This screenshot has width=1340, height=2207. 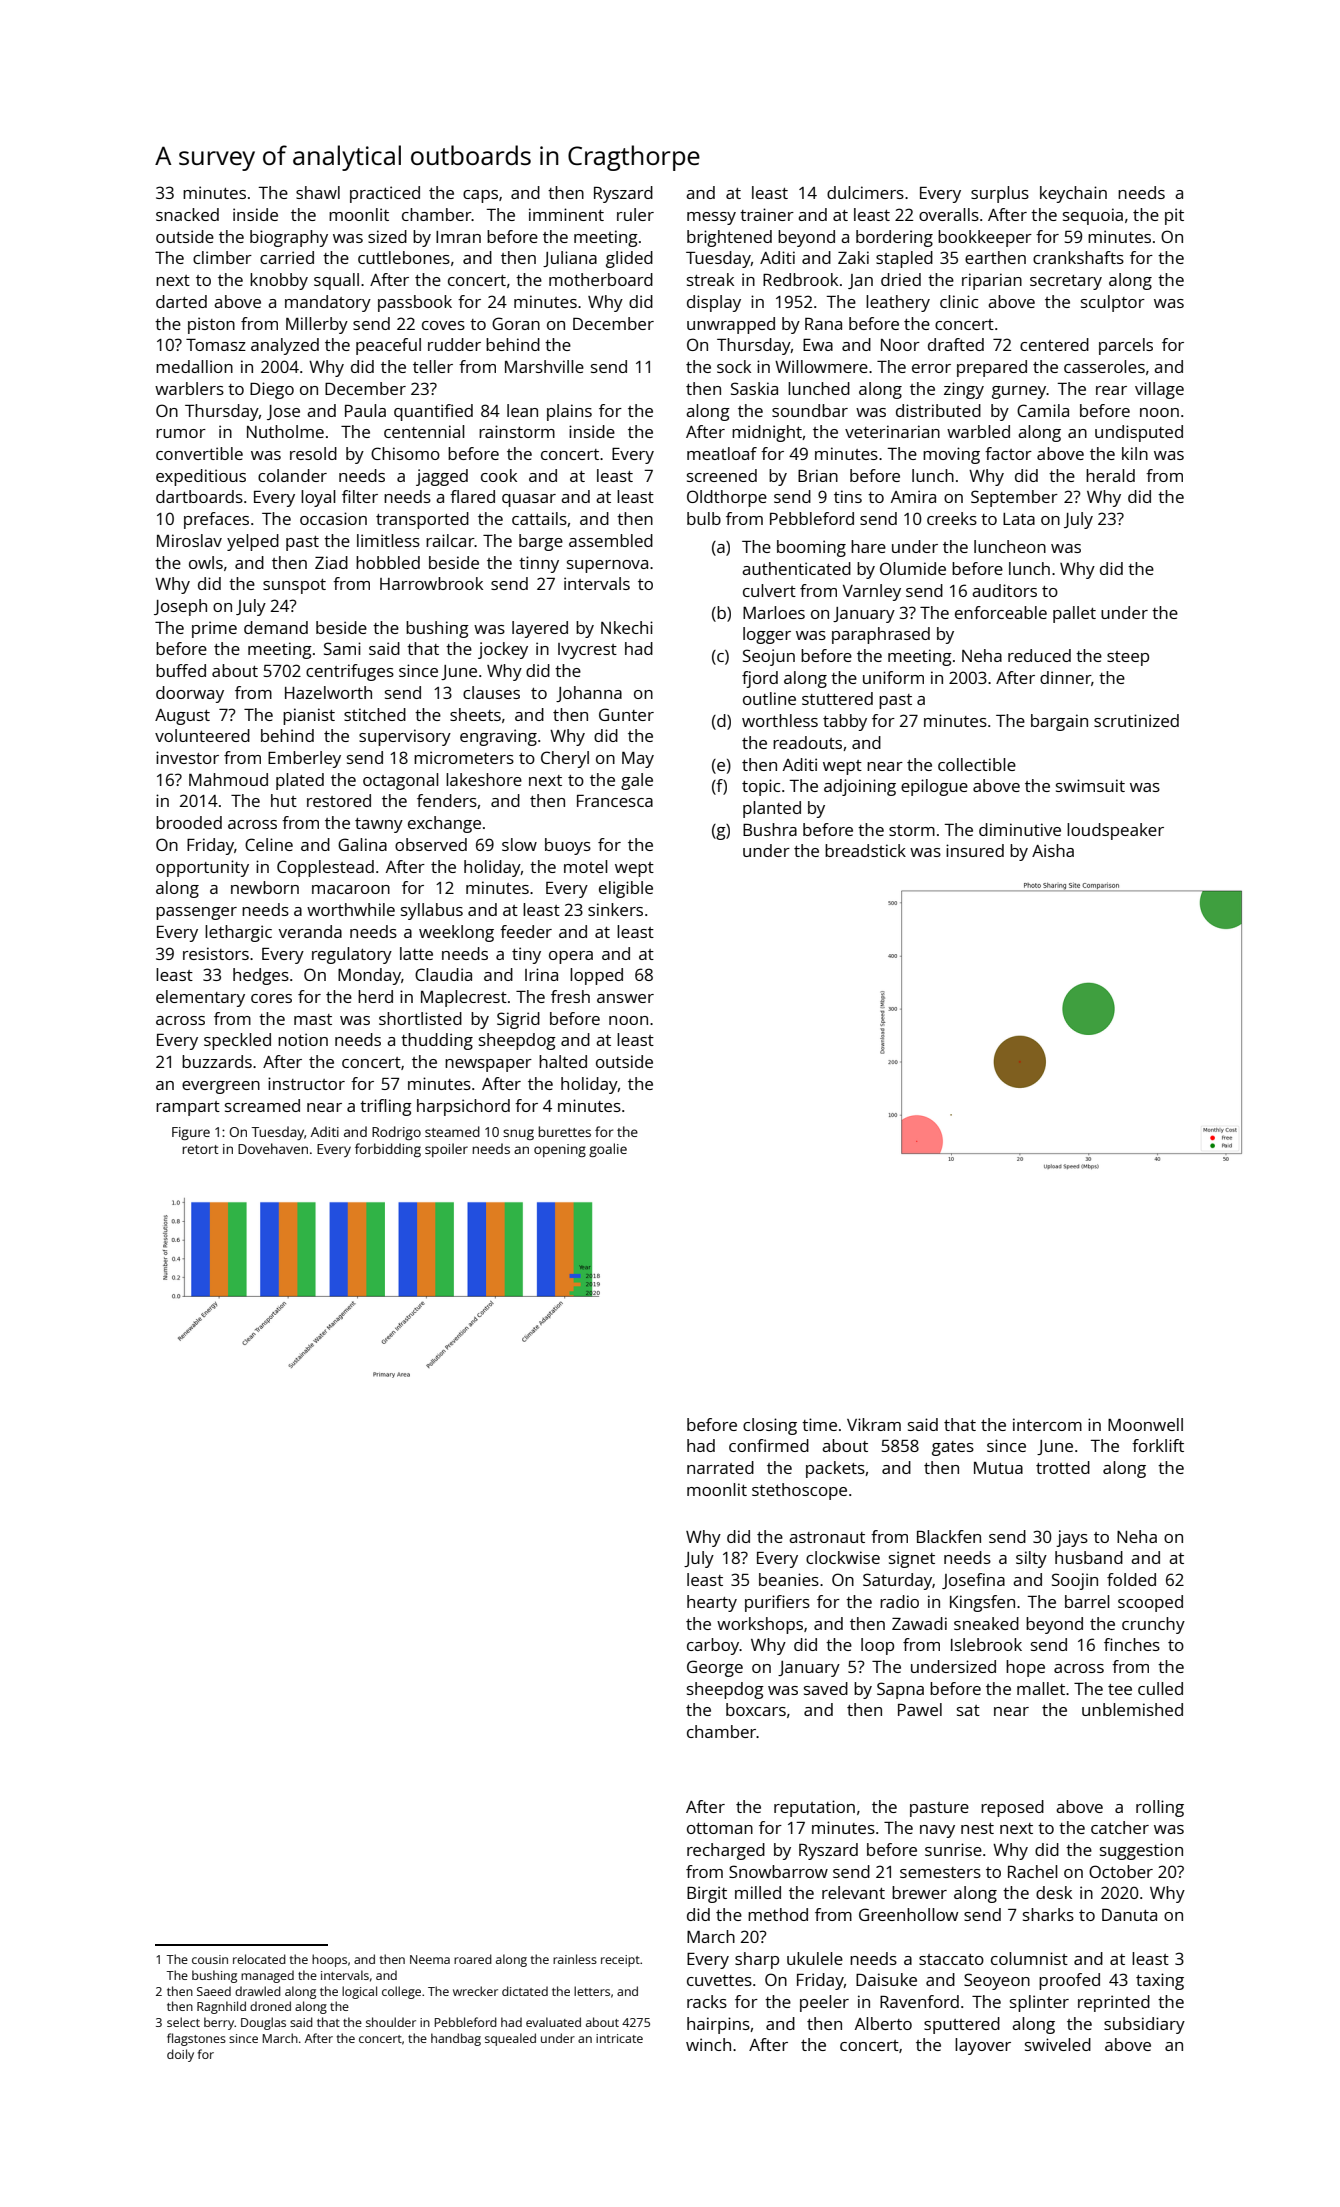 I want to click on Aisha, so click(x=1053, y=850).
